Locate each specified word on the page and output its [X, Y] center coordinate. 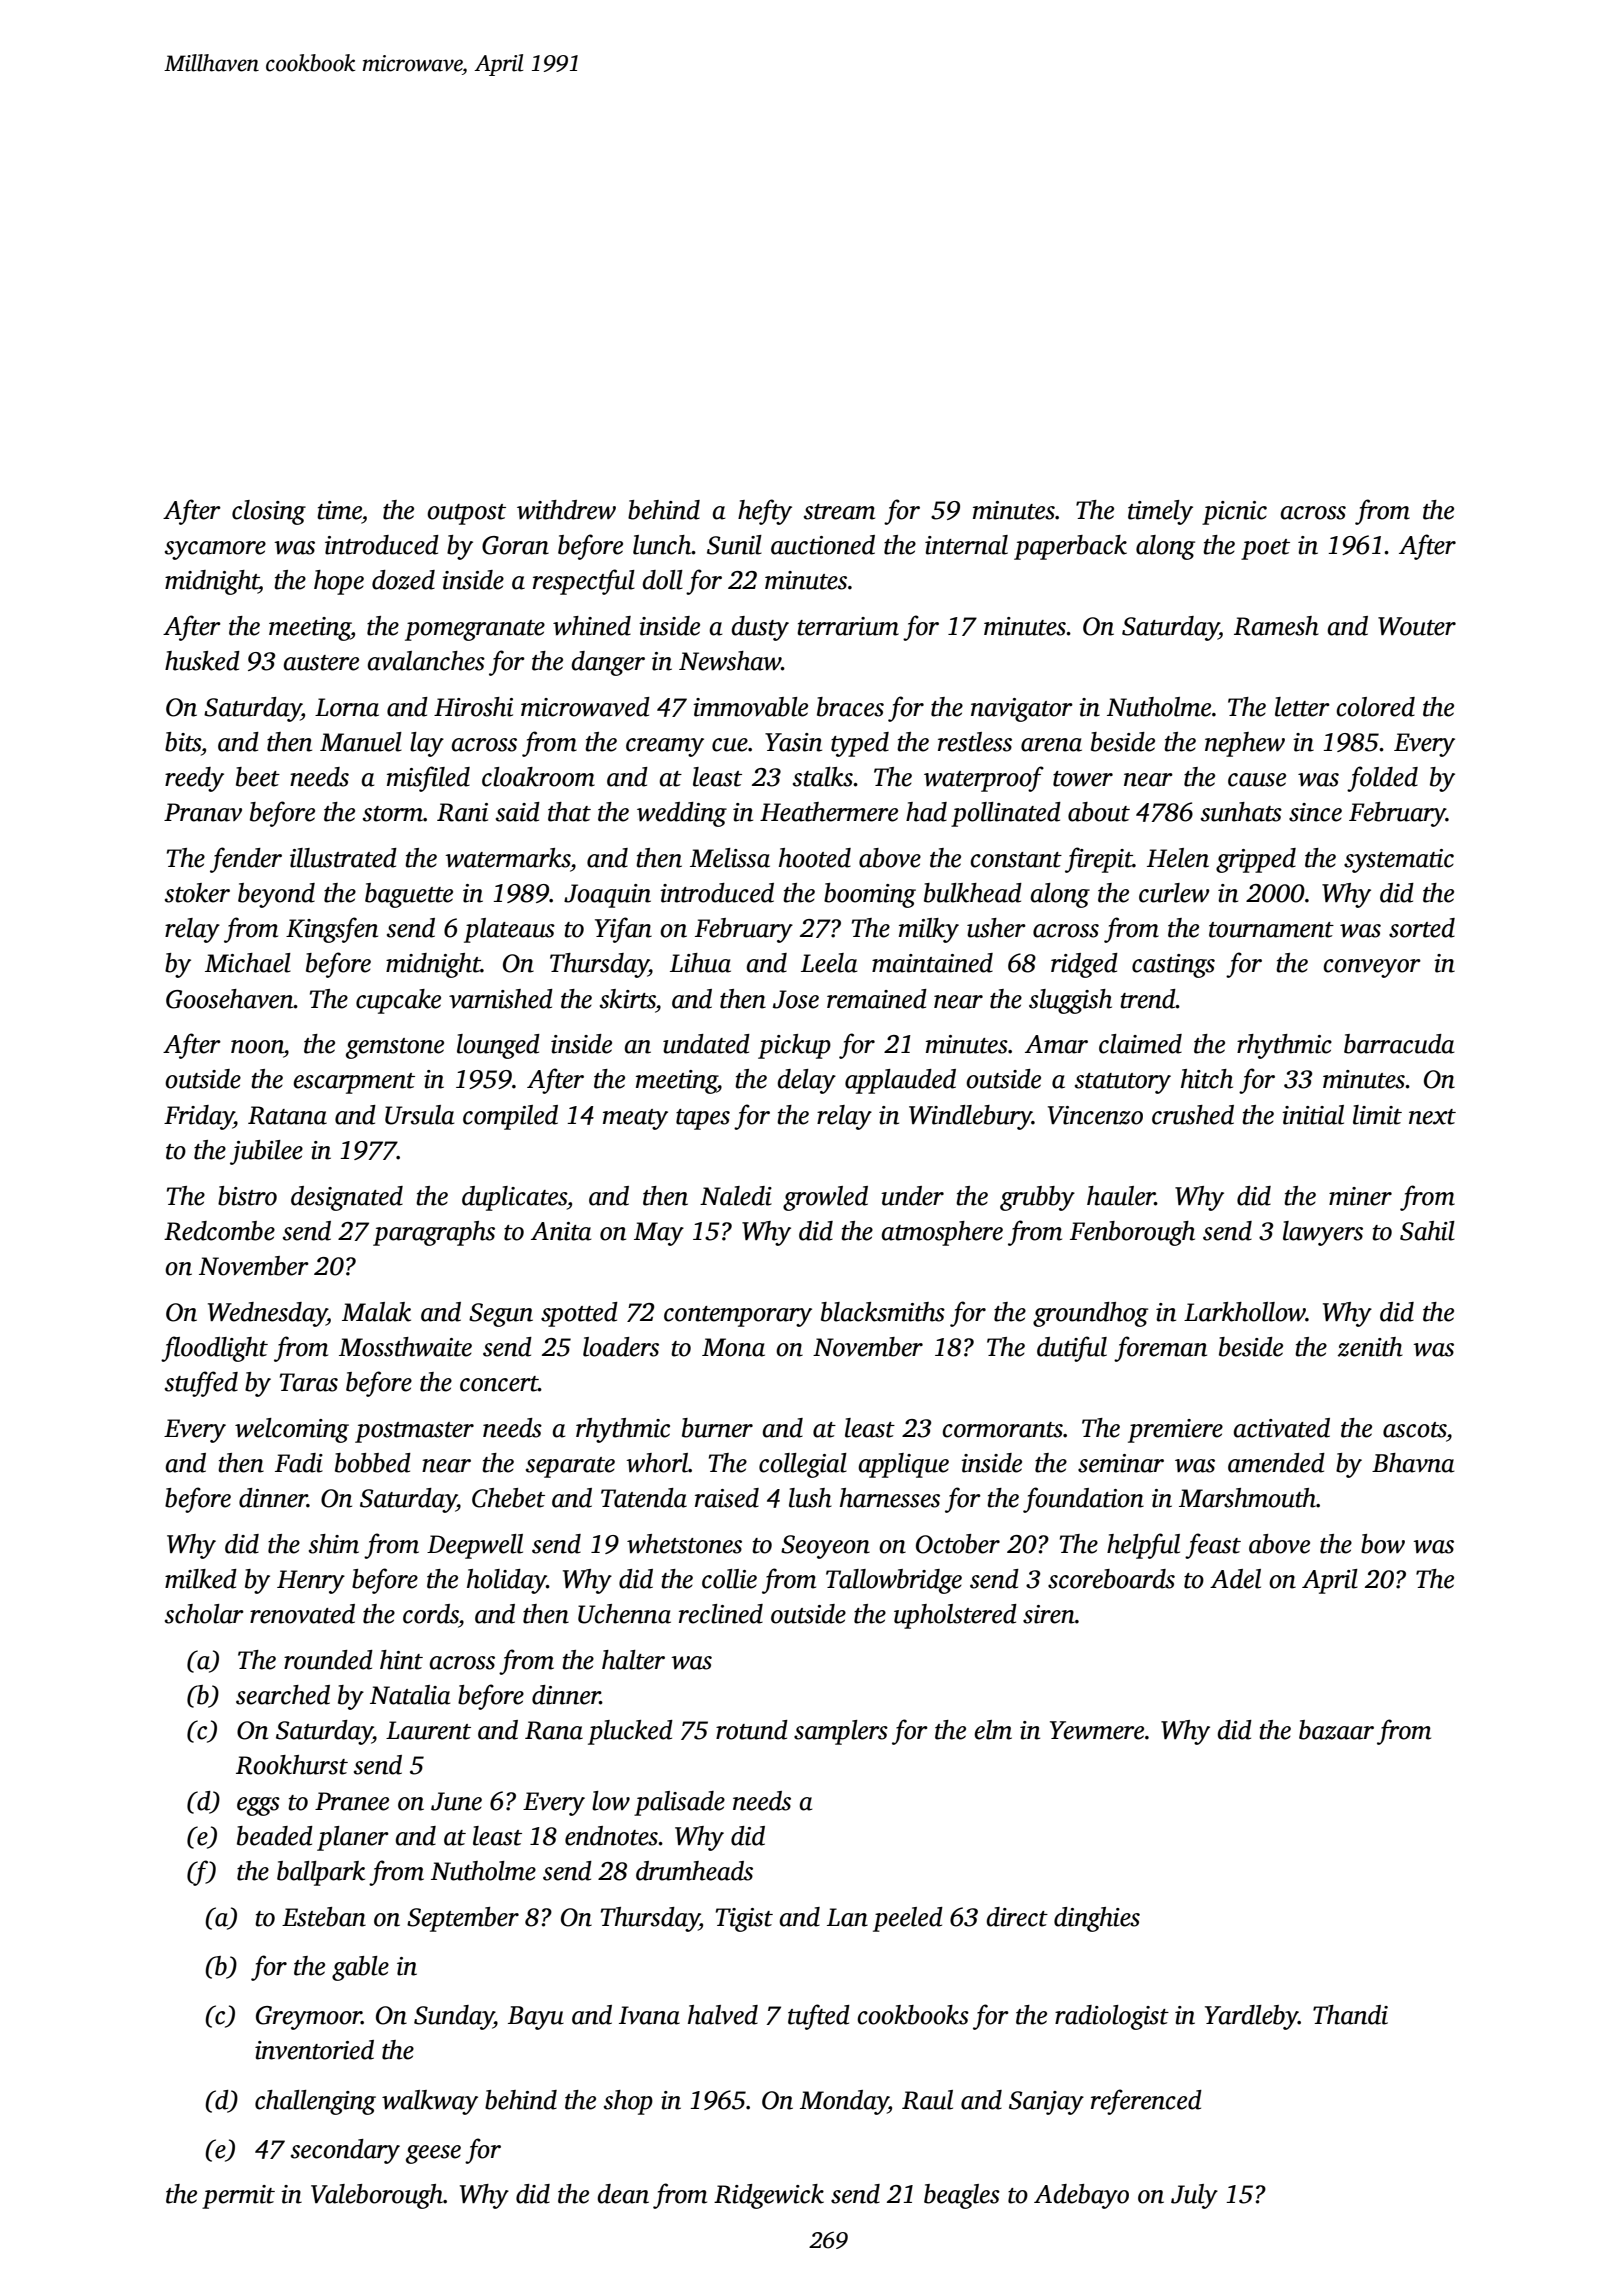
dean [623, 2194]
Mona [733, 1347]
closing [269, 512]
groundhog [1090, 1314]
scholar [204, 1614]
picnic [1234, 513]
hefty [765, 512]
